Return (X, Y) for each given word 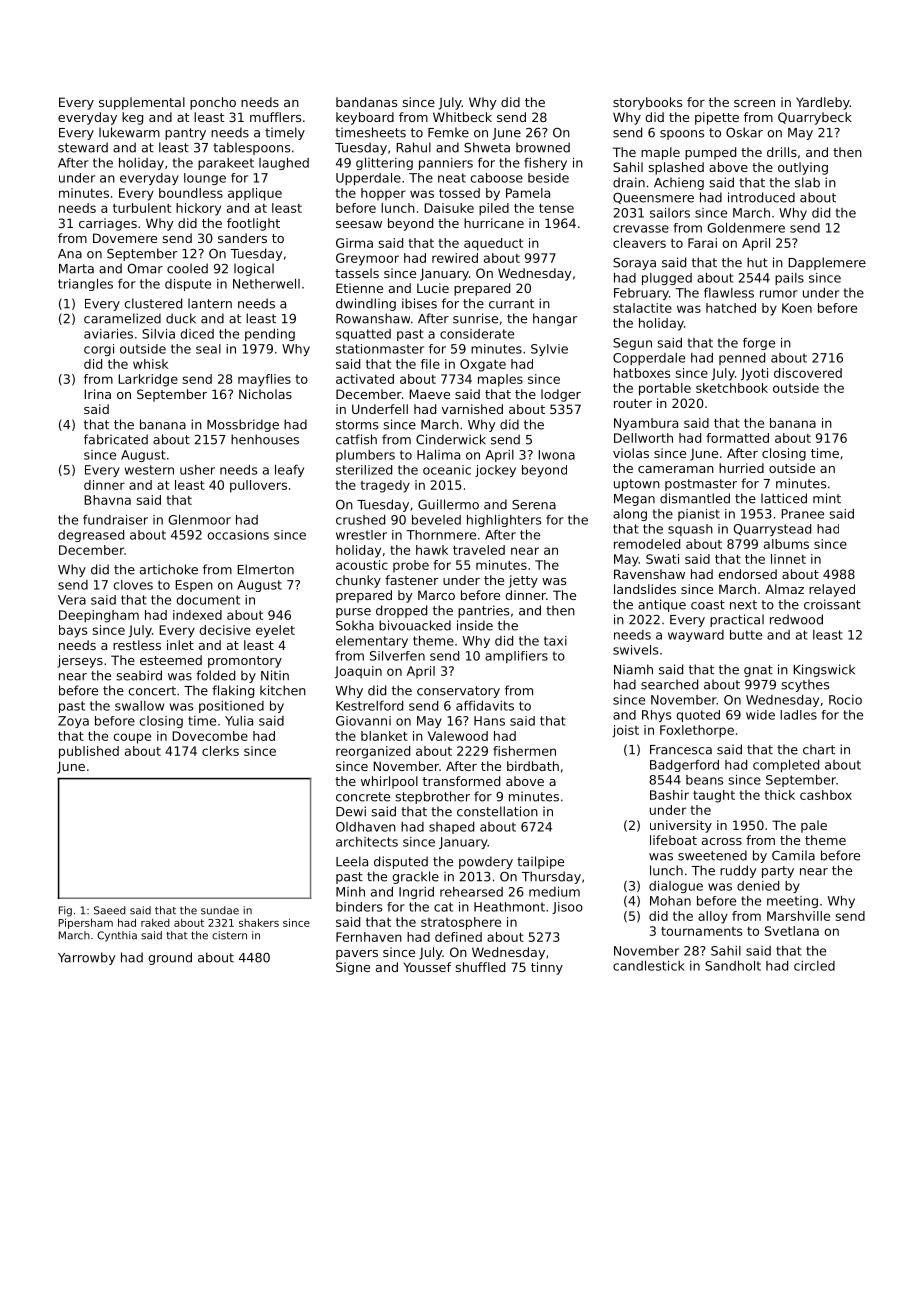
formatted (737, 438)
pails (789, 279)
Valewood (458, 736)
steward (83, 147)
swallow (139, 706)
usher (197, 470)
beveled (436, 520)
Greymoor (367, 259)
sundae (220, 910)
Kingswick (824, 670)
